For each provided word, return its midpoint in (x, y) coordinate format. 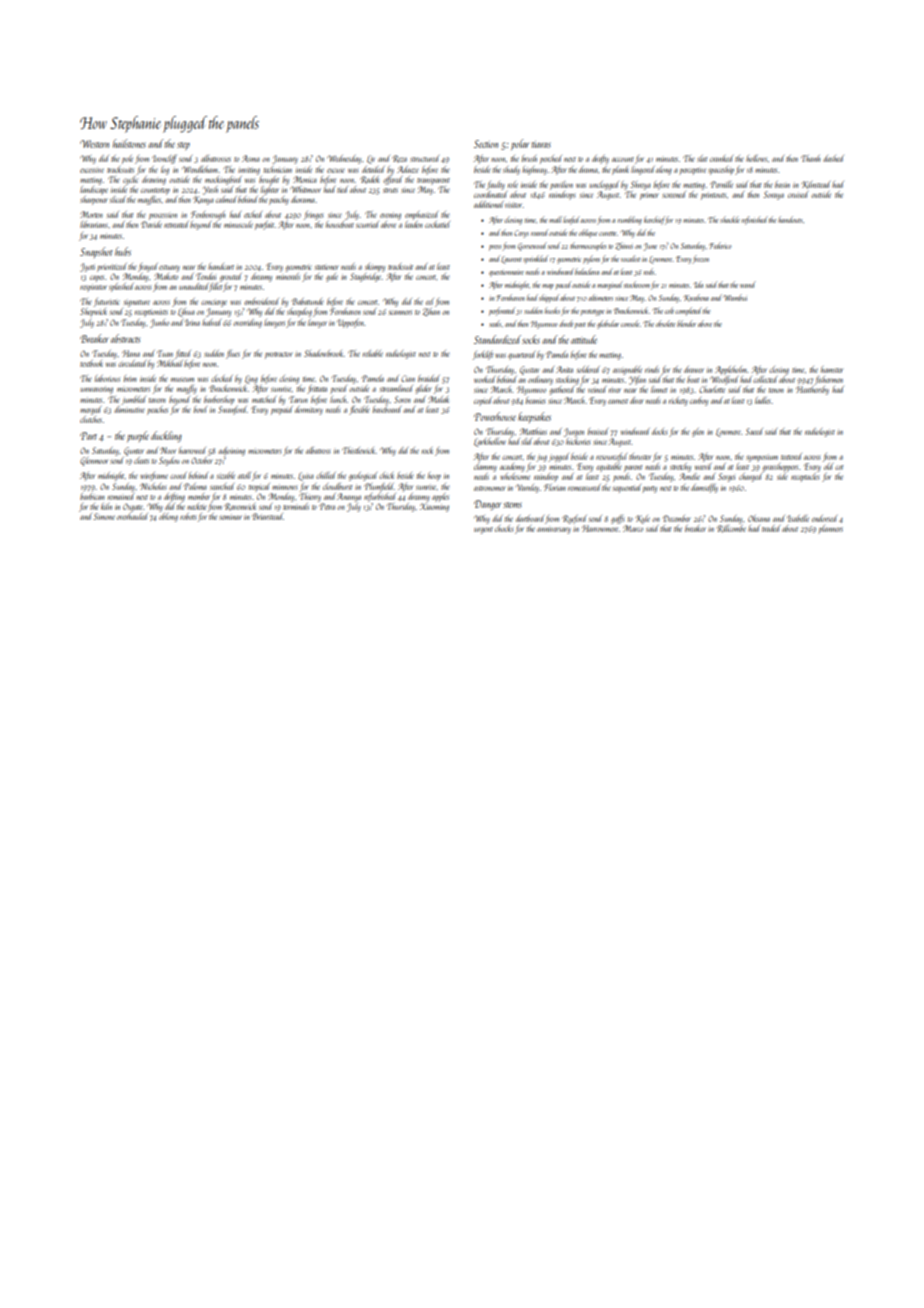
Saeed (754, 431)
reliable (373, 353)
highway (534, 170)
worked (484, 379)
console (630, 323)
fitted (183, 354)
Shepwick (93, 312)
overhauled (132, 516)
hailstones (129, 143)
